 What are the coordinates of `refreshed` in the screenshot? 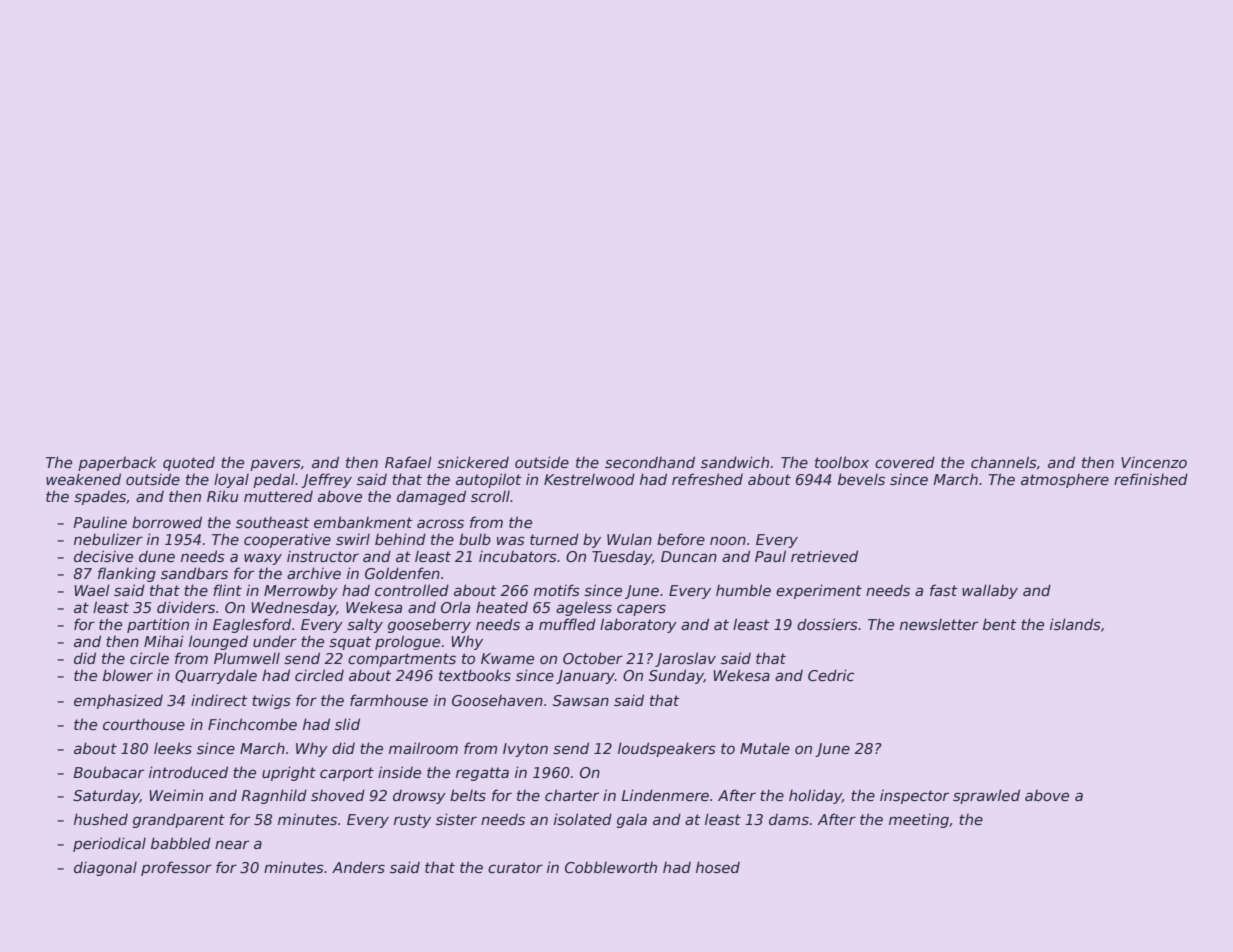 It's located at (707, 479).
